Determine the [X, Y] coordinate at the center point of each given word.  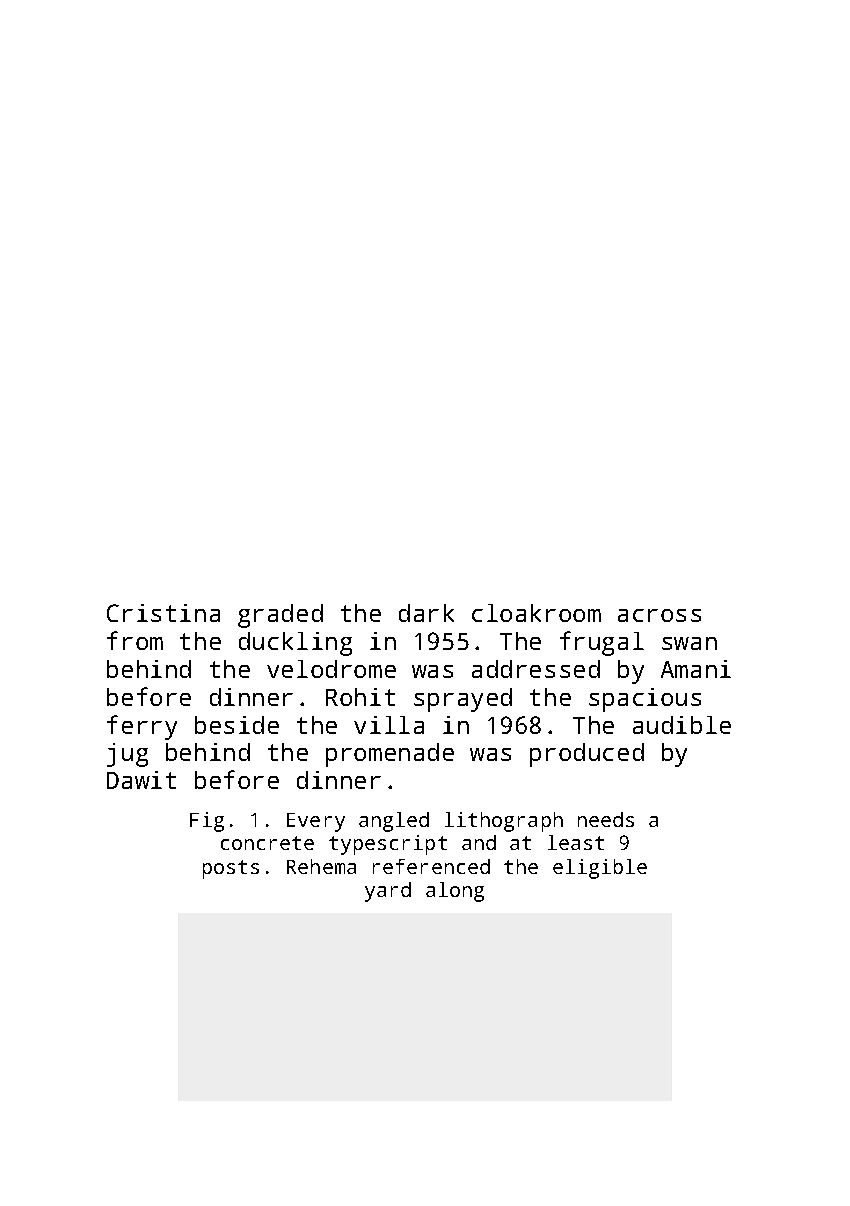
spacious [645, 700]
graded [280, 616]
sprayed [463, 700]
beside [237, 725]
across [659, 615]
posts [231, 869]
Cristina [163, 613]
